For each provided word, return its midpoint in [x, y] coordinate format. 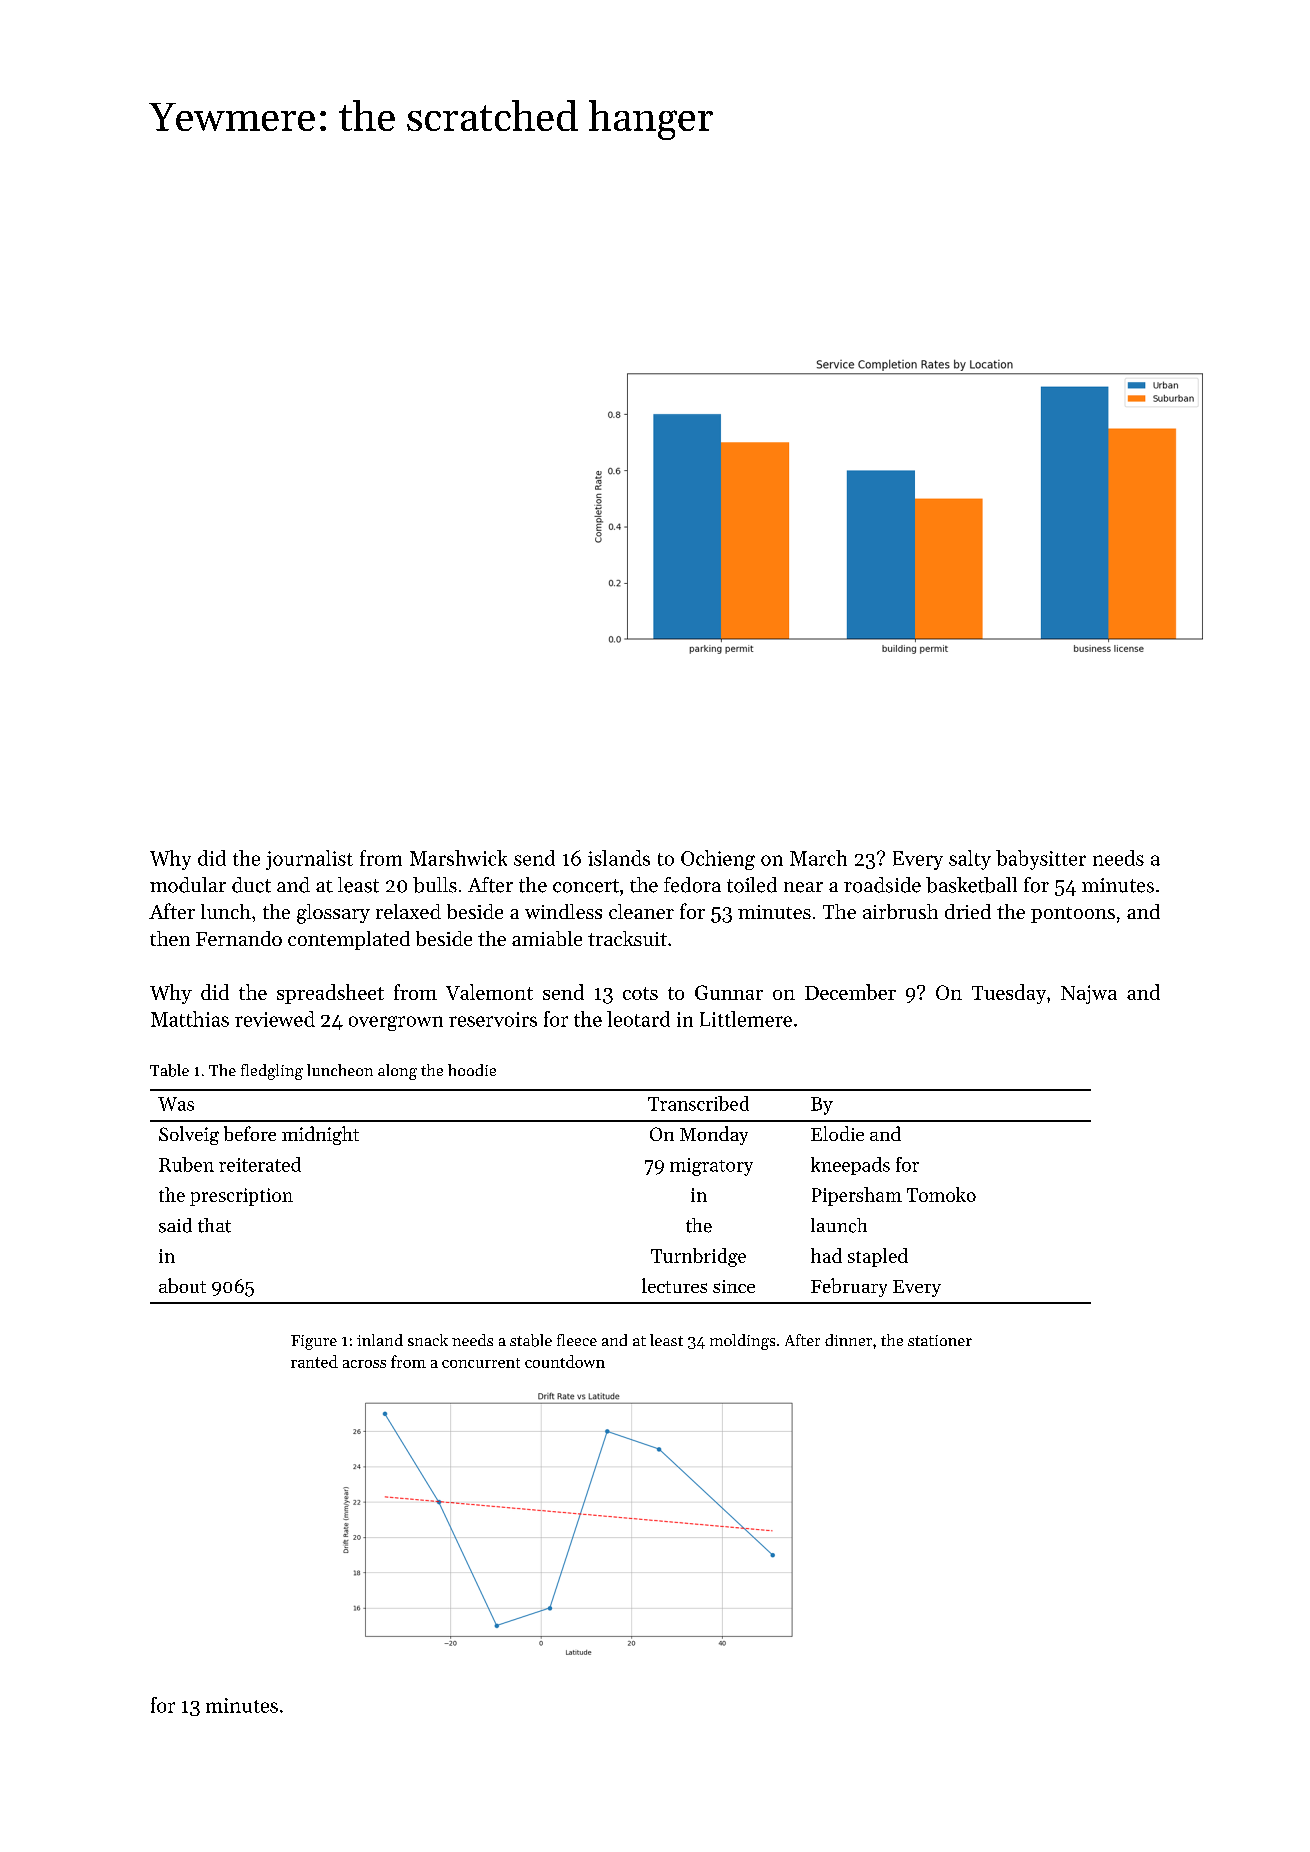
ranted [314, 1361]
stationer [940, 1340]
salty [970, 860]
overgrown [396, 1023]
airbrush [900, 911]
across [364, 1364]
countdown [565, 1361]
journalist [309, 860]
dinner [848, 1340]
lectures [674, 1285]
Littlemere [746, 1019]
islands [619, 858]
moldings [742, 1342]
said [175, 1225]
